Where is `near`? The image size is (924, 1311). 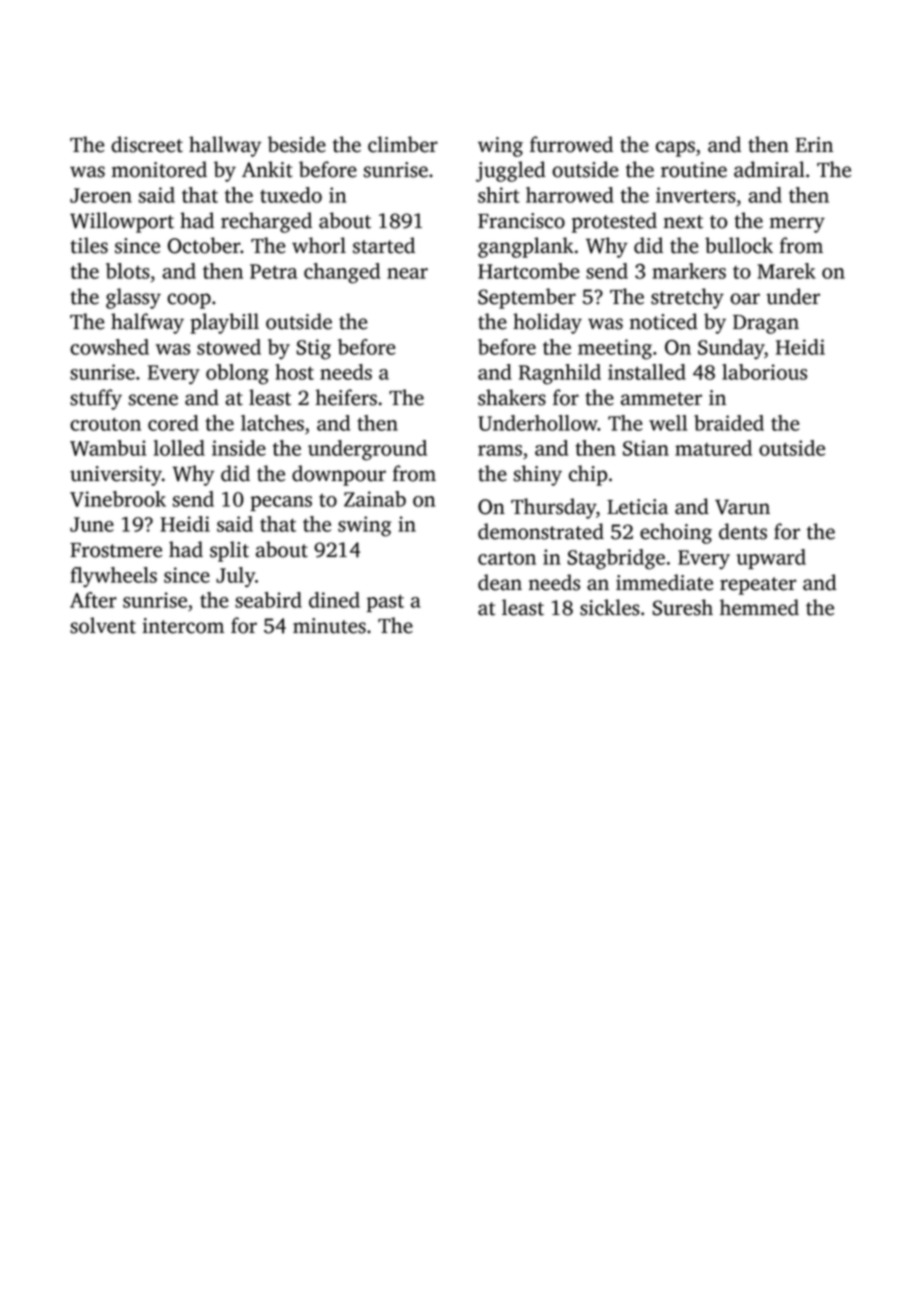
near is located at coordinates (407, 273).
